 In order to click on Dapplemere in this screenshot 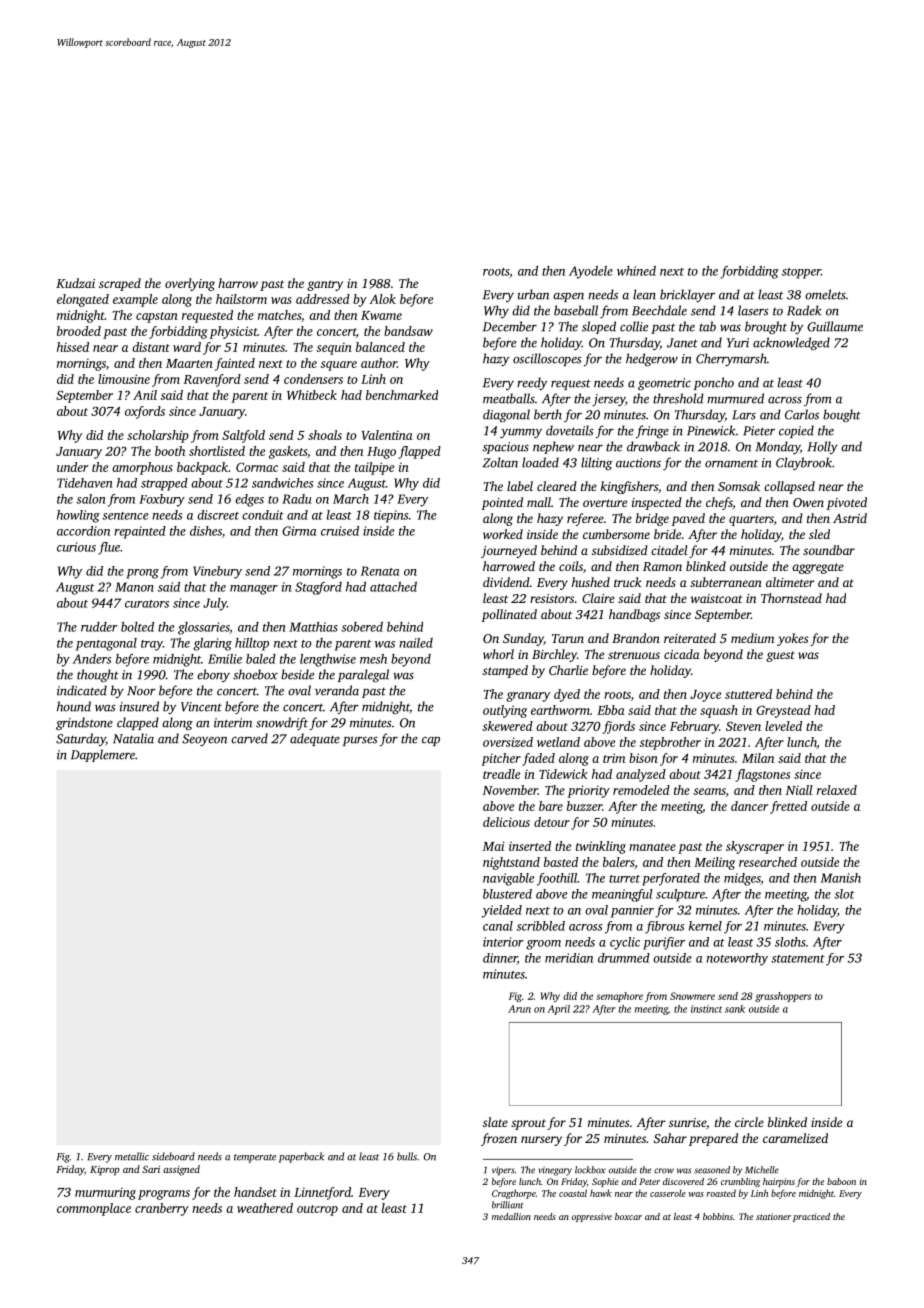, I will do `click(103, 755)`.
